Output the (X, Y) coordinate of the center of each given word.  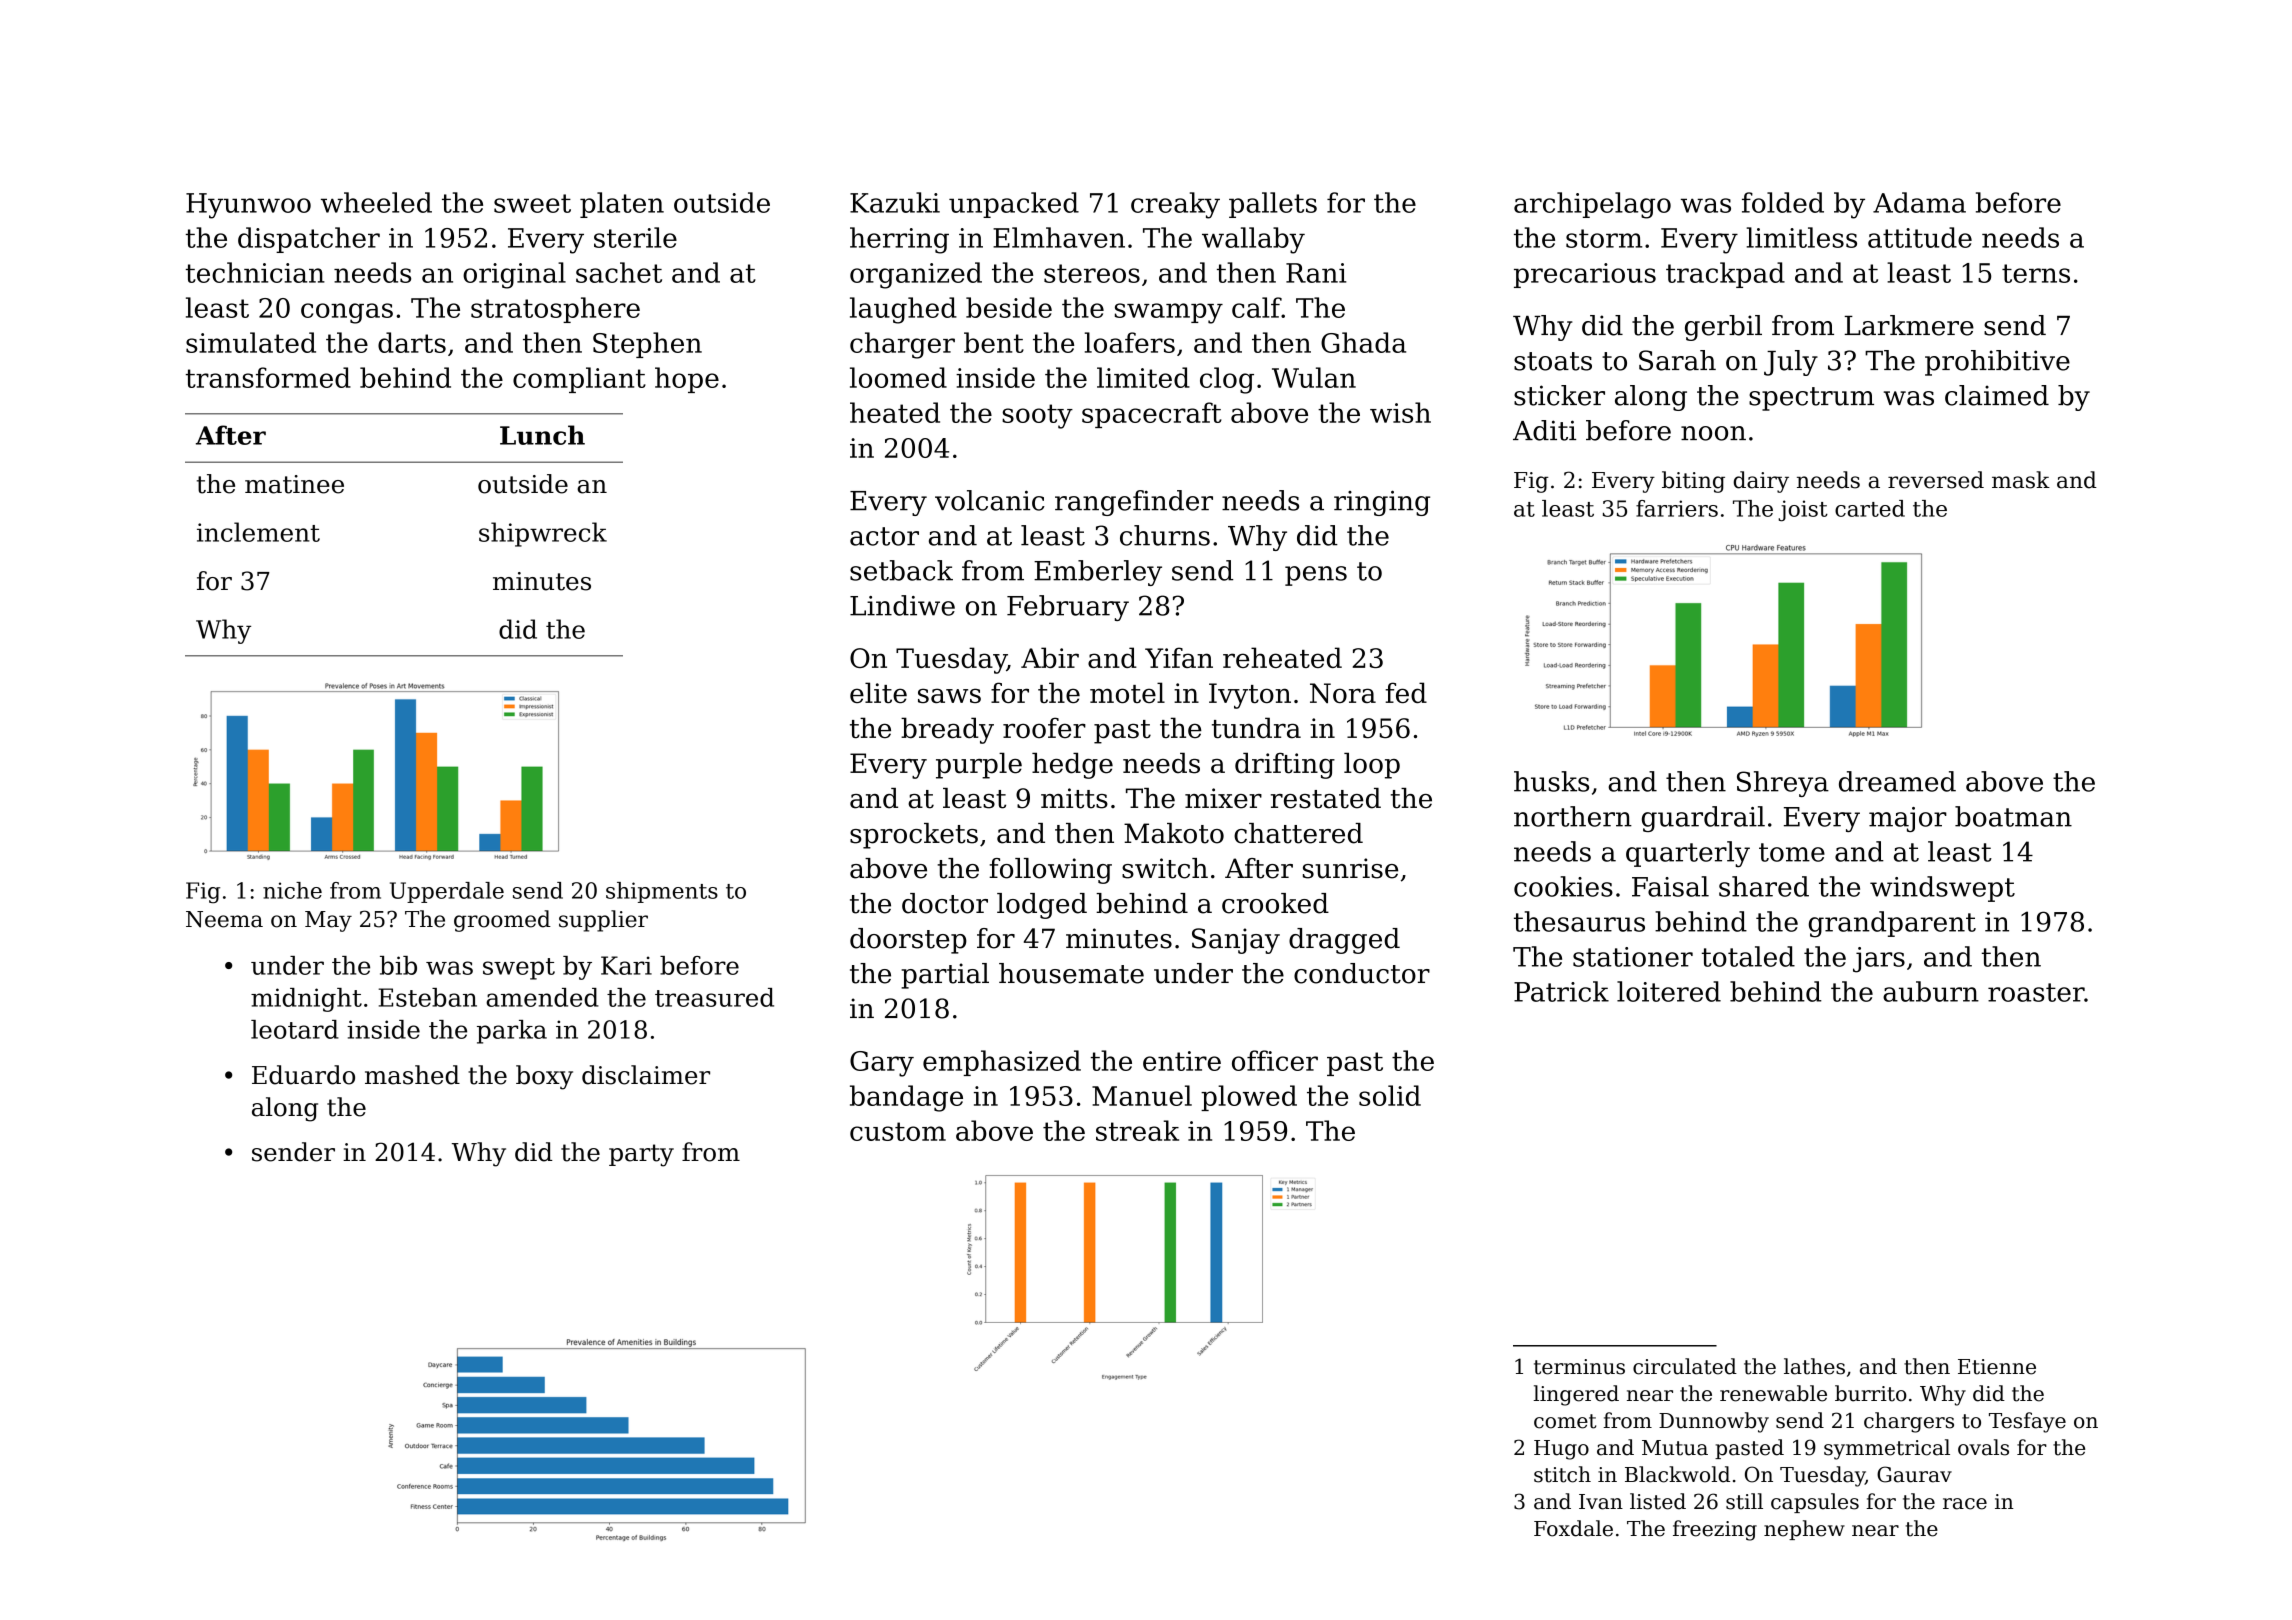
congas (347, 313)
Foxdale (1573, 1528)
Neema (224, 919)
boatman (2013, 816)
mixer (1223, 798)
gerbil (1723, 328)
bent (994, 342)
